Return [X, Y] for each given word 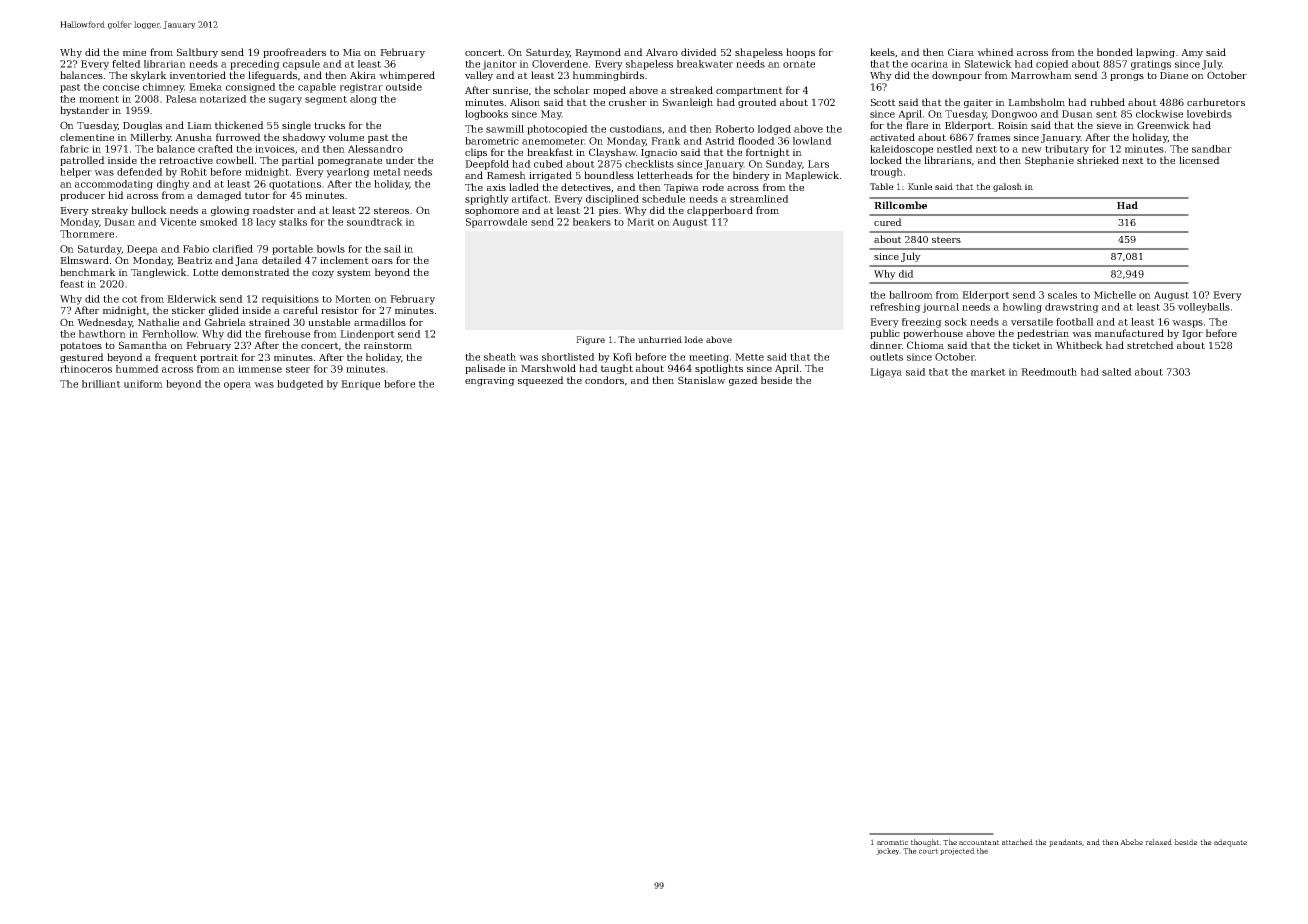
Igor [1192, 334]
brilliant [101, 384]
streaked [691, 90]
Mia [352, 52]
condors [604, 380]
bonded [1115, 52]
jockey [888, 851]
